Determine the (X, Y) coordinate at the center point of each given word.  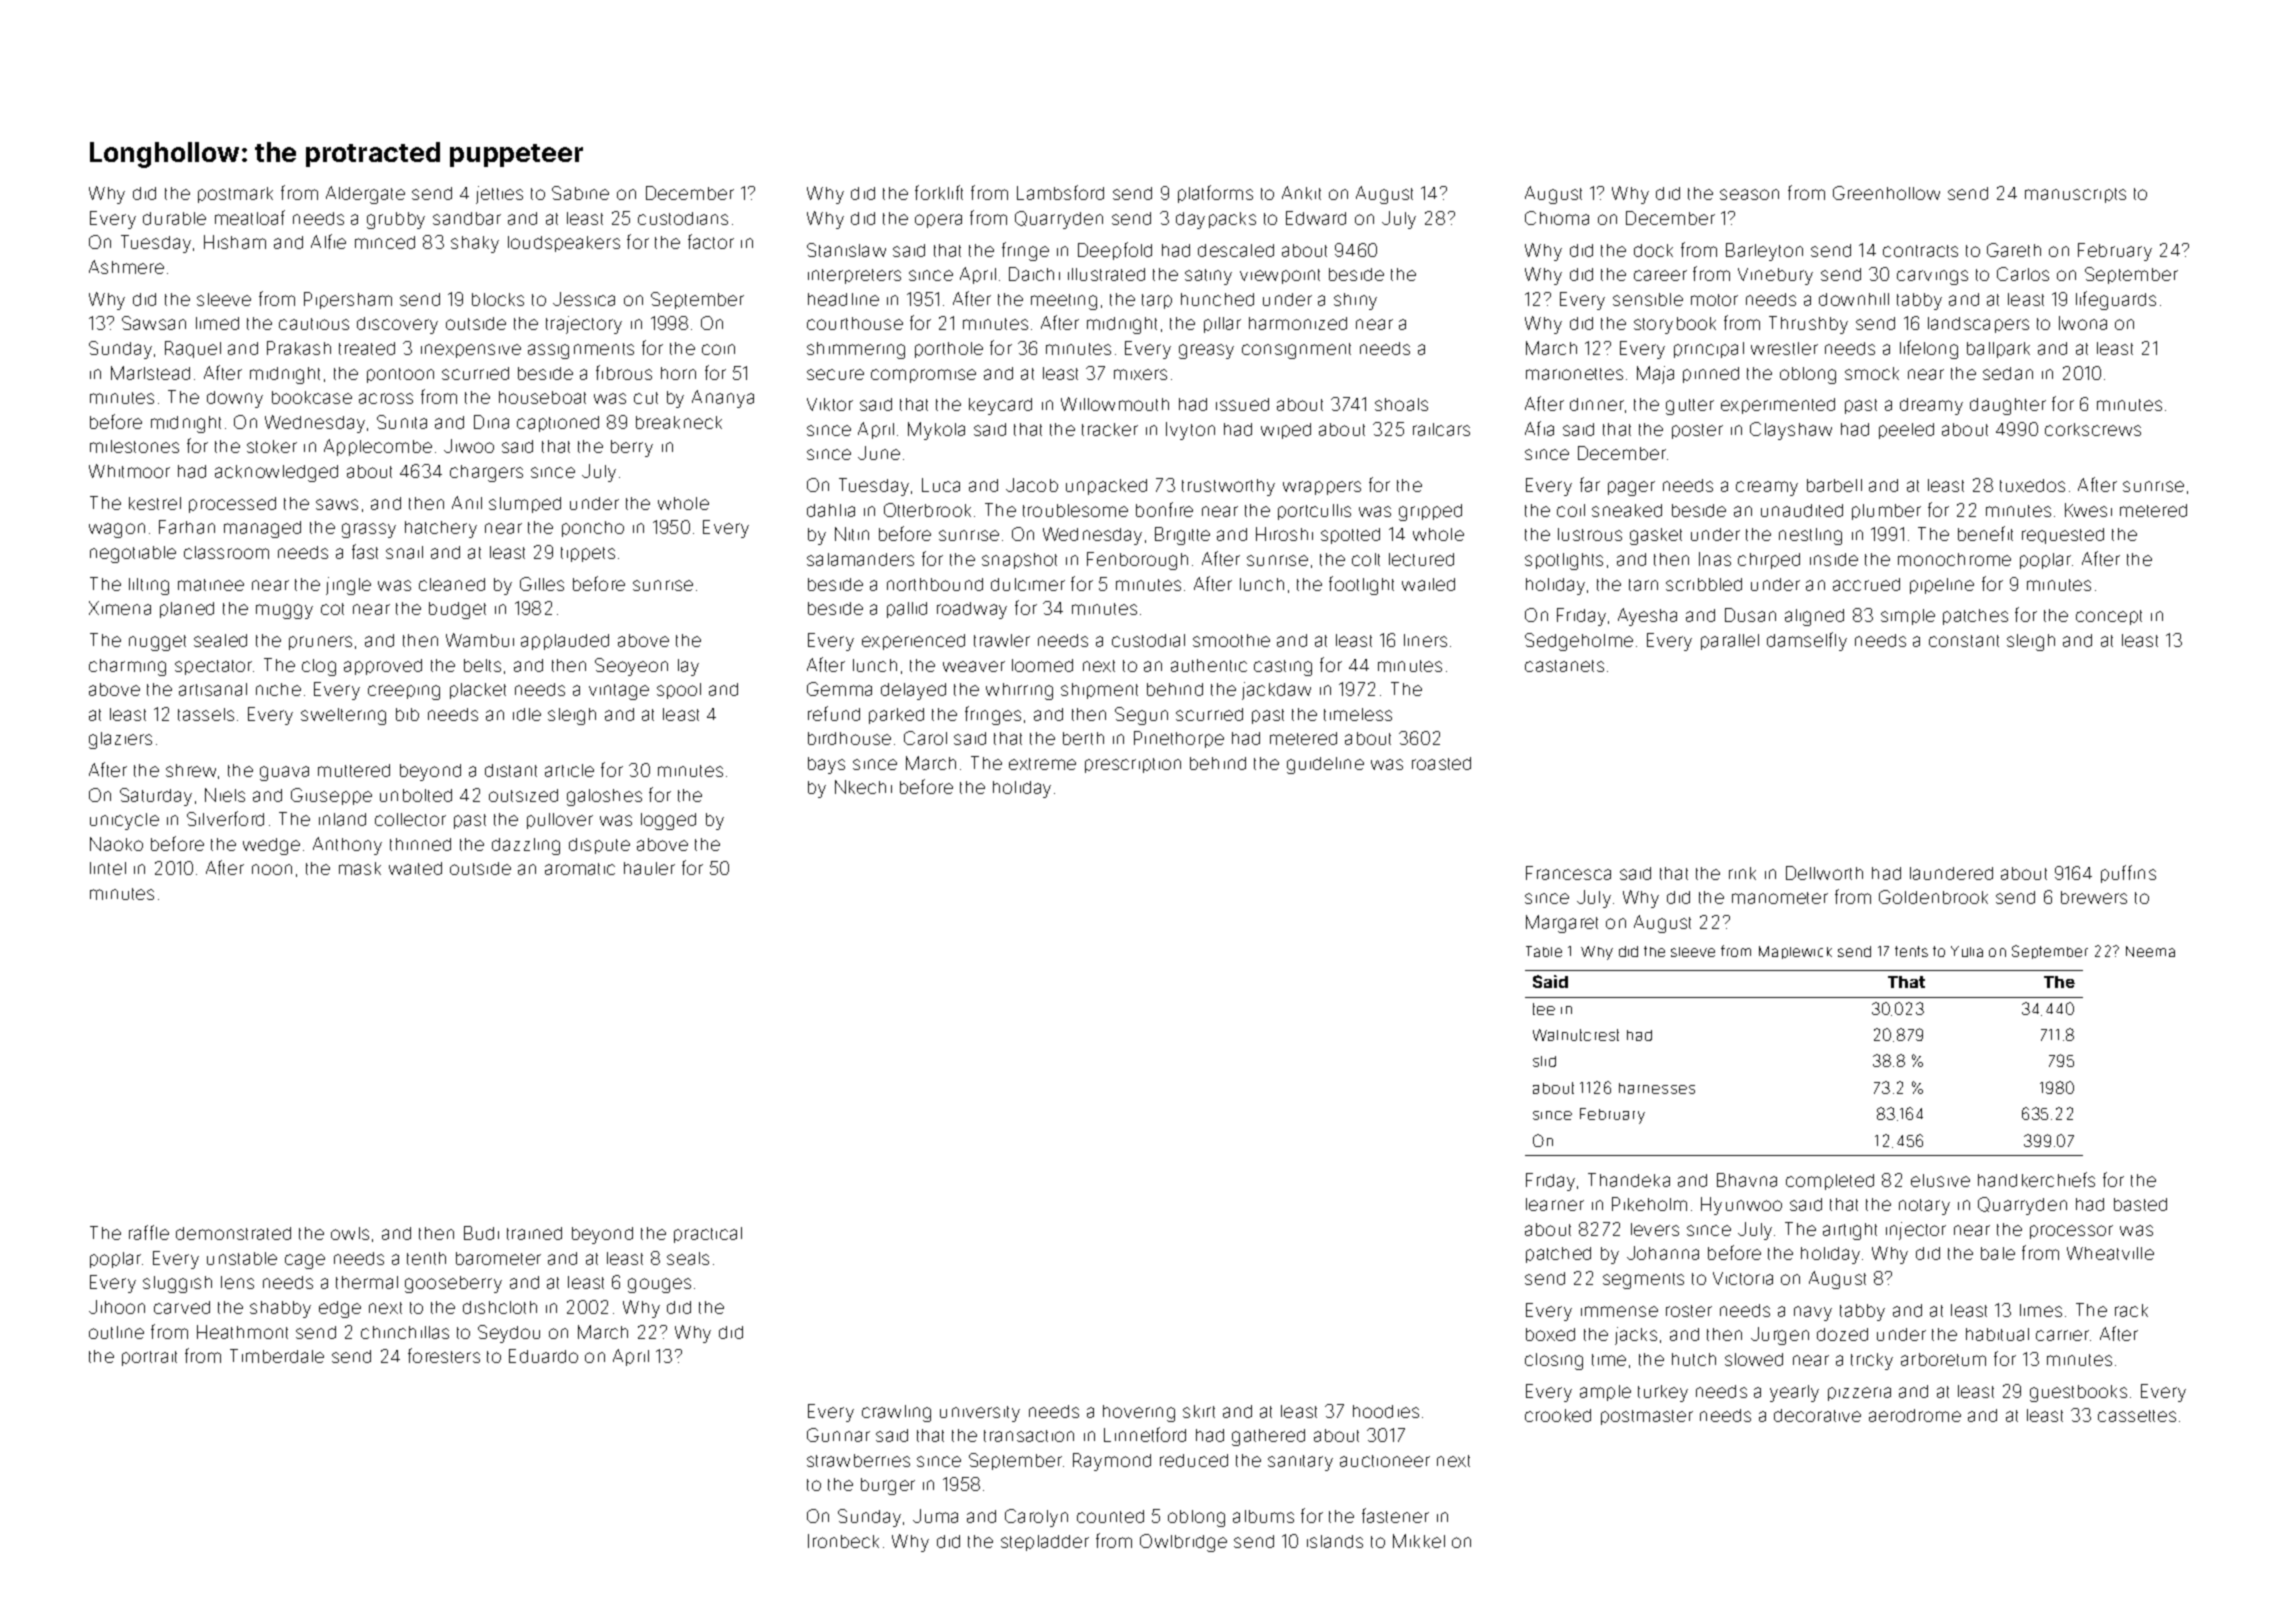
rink (1742, 873)
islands (1335, 1541)
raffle (149, 1232)
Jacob (1032, 485)
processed (232, 505)
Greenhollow (1886, 193)
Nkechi (863, 787)
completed (1830, 1182)
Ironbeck (843, 1541)
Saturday (156, 797)
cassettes (2137, 1416)
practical (708, 1235)
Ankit (1301, 193)
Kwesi (2088, 510)
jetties (499, 195)
